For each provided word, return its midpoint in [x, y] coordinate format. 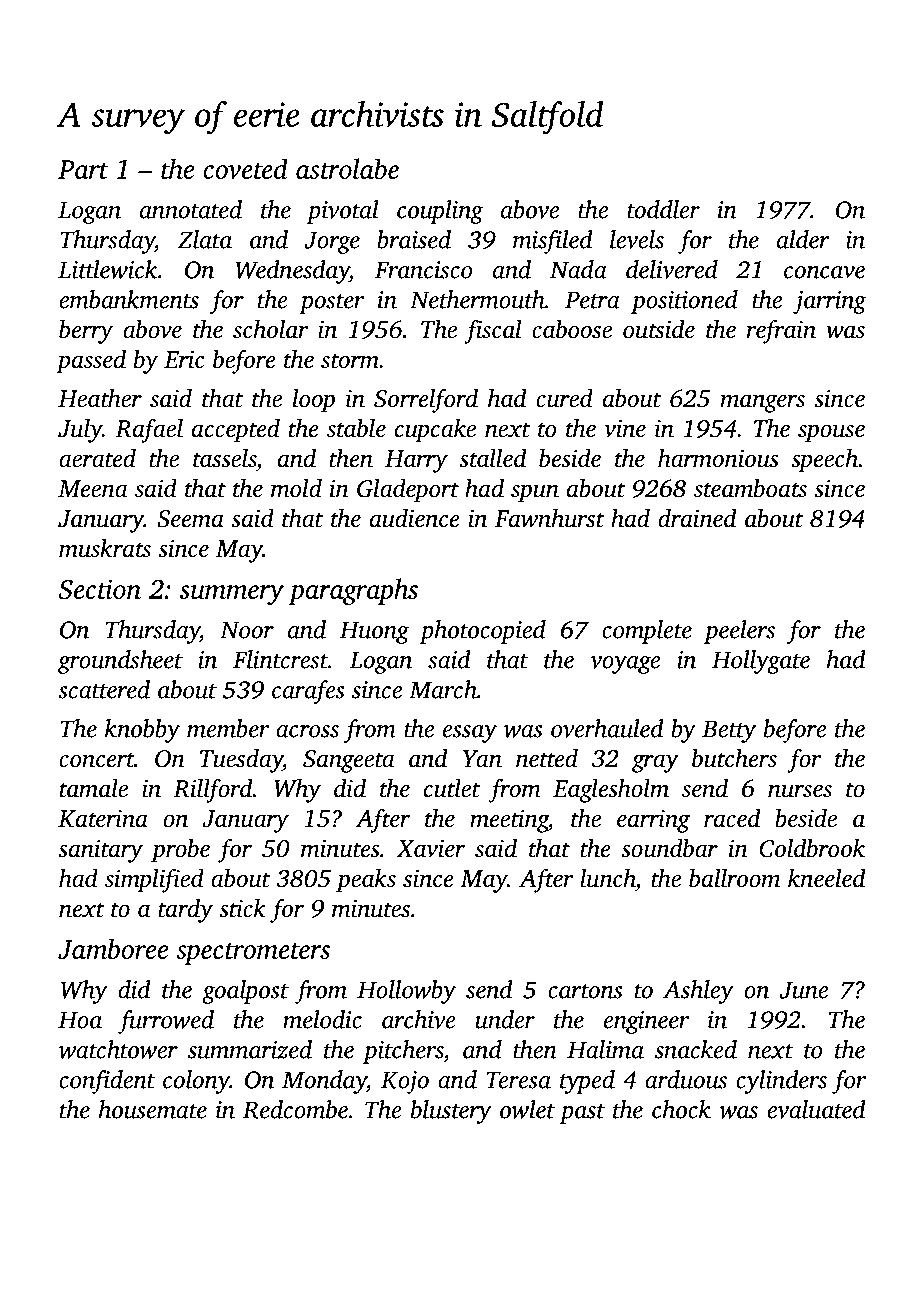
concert [96, 760]
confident [107, 1082]
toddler [664, 209]
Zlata [205, 239]
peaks [366, 881]
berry [86, 332]
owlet [527, 1109]
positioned [684, 302]
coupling [440, 212]
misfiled [553, 242]
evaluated [816, 1109]
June [804, 990]
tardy [185, 910]
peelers [739, 632]
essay [470, 734]
